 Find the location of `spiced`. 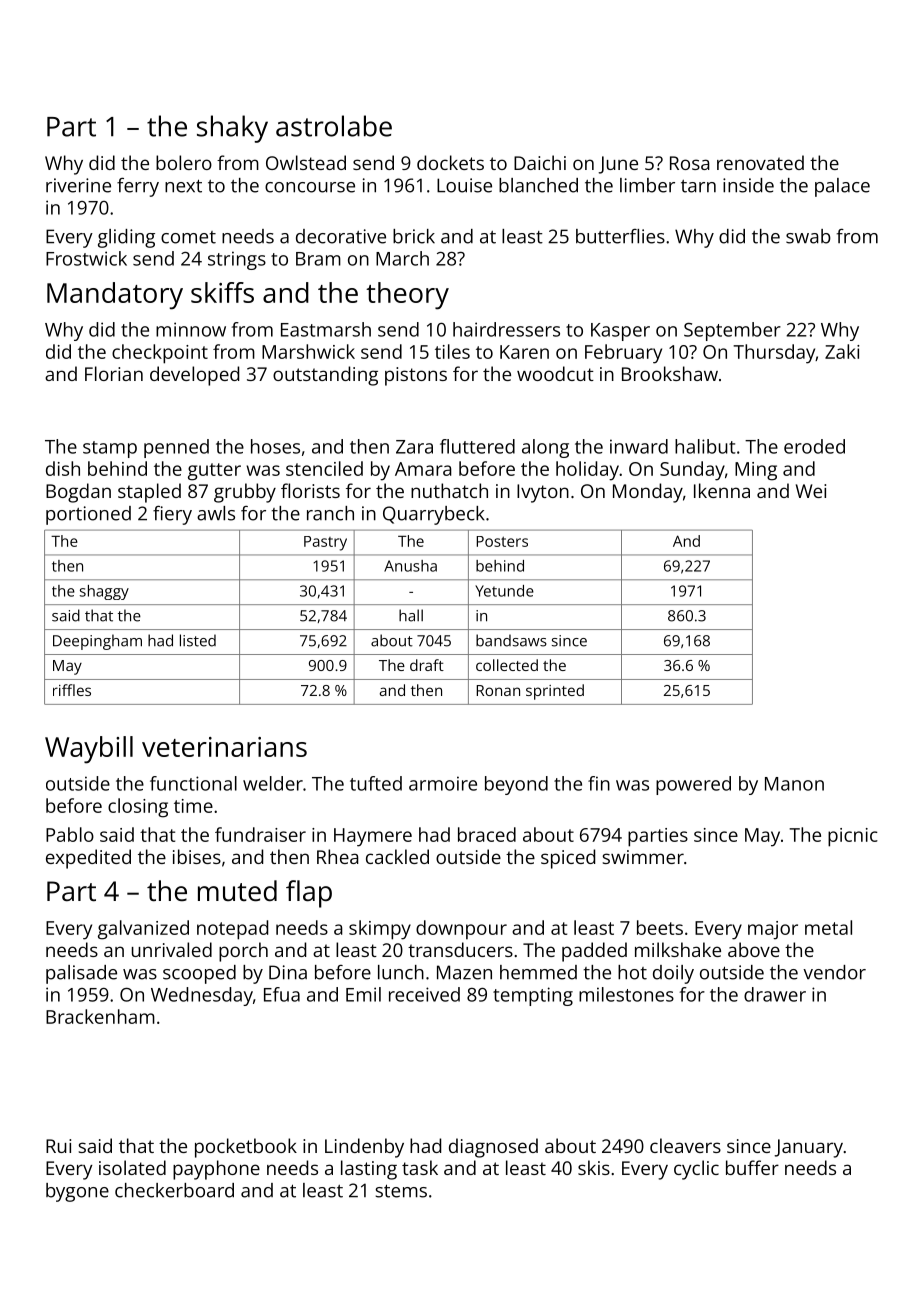

spiced is located at coordinates (568, 859).
